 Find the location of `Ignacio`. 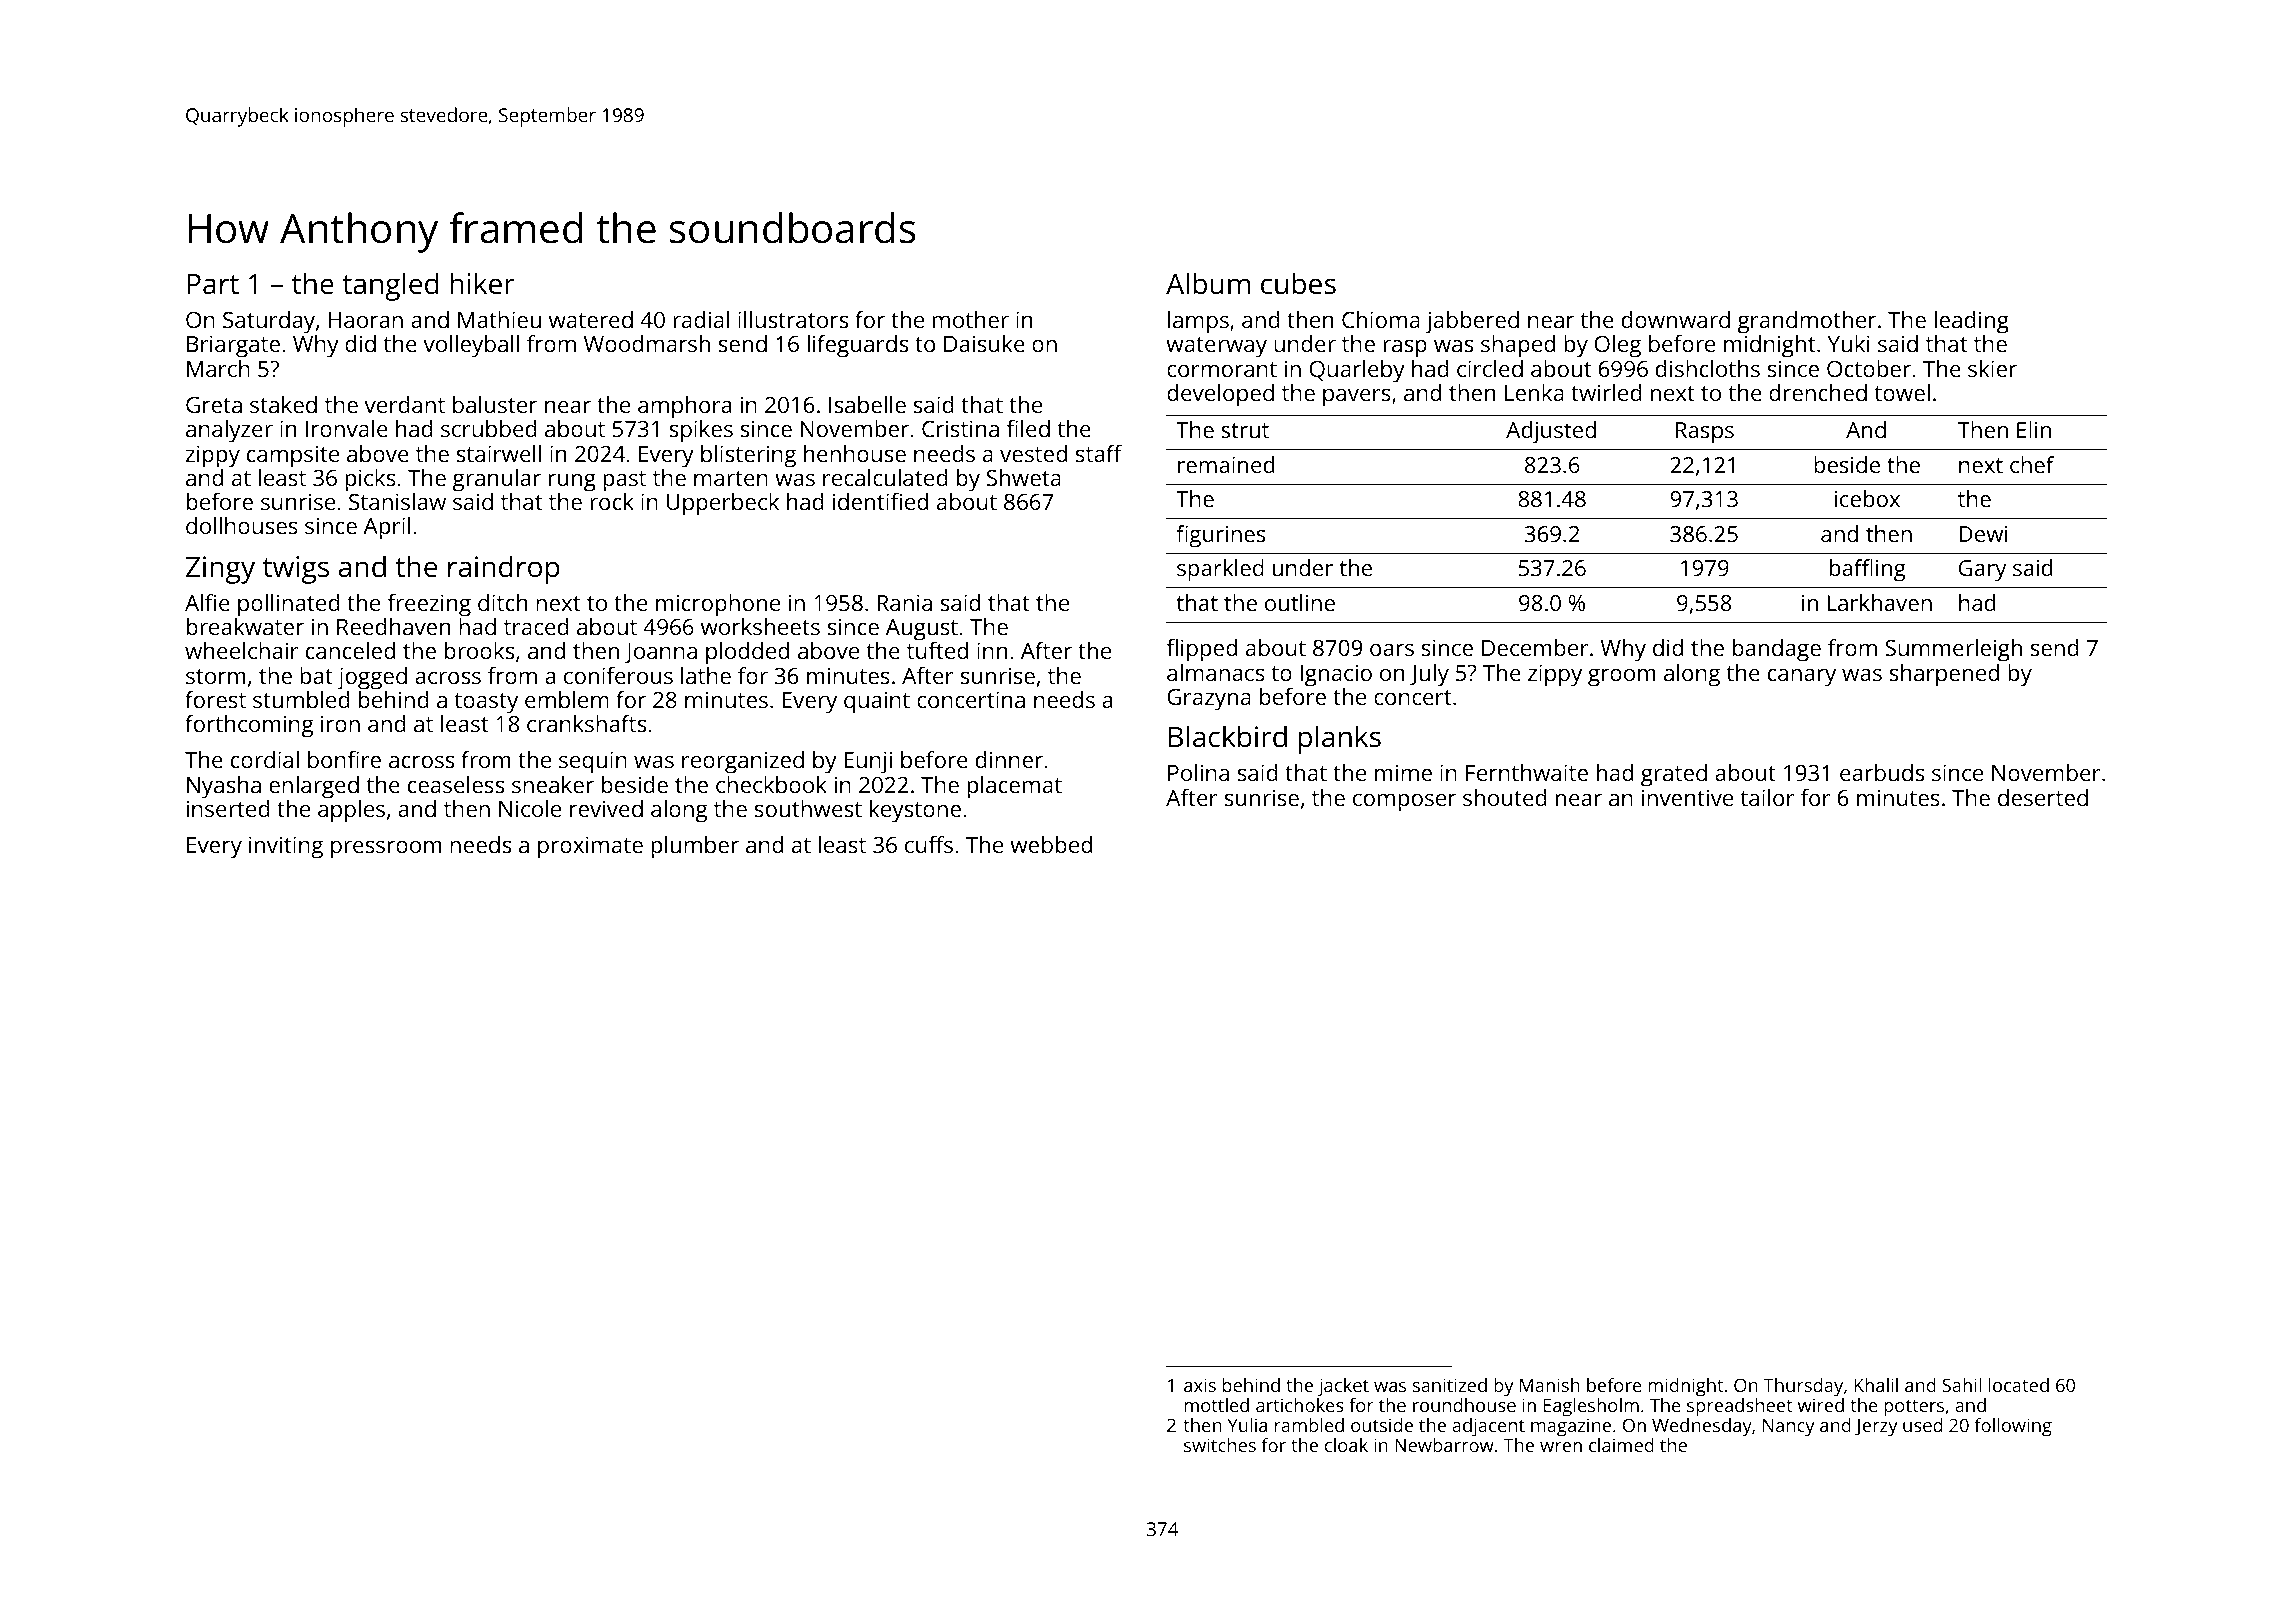

Ignacio is located at coordinates (1336, 675).
